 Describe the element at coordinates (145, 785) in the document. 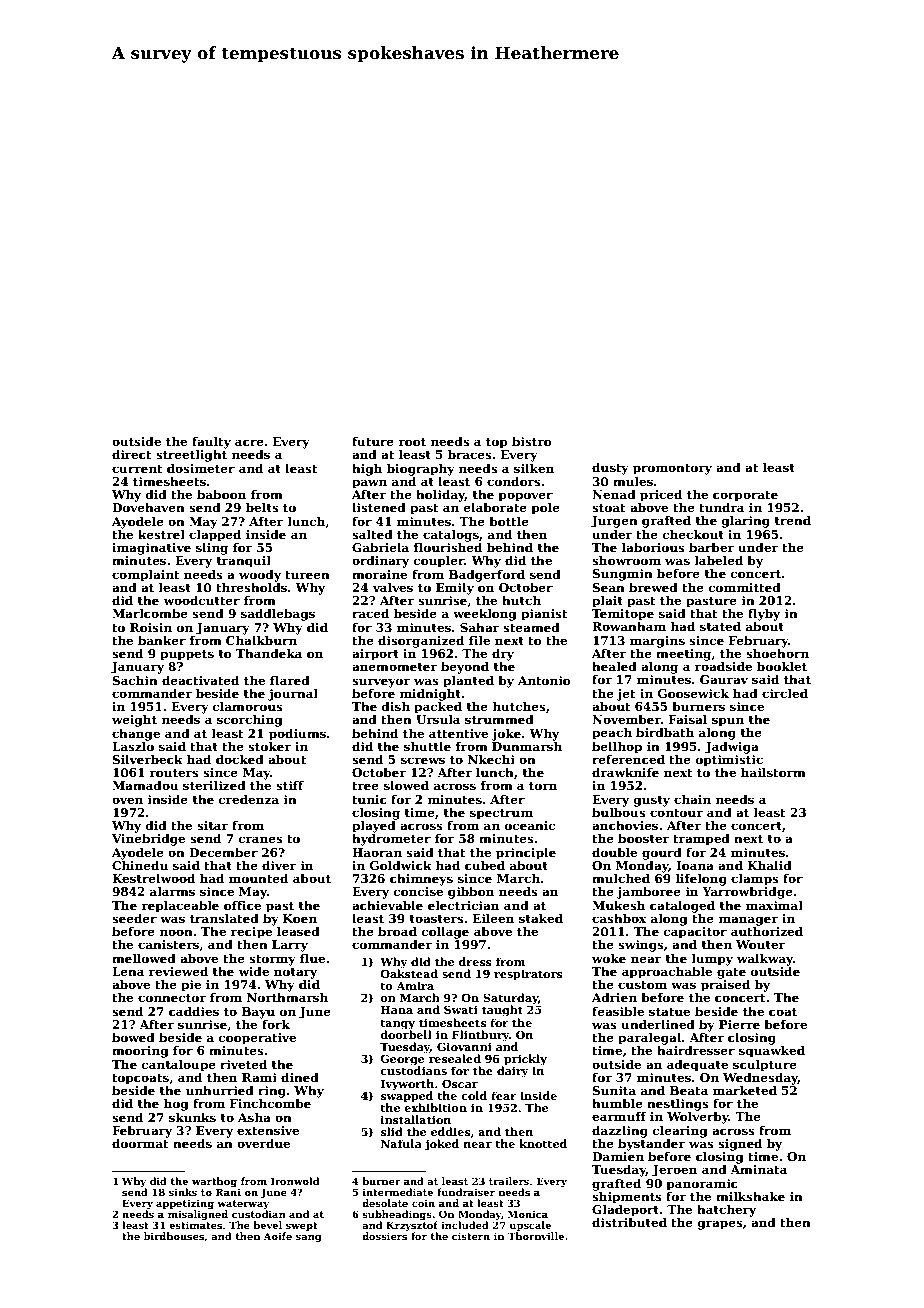

I see `Mamadou` at that location.
